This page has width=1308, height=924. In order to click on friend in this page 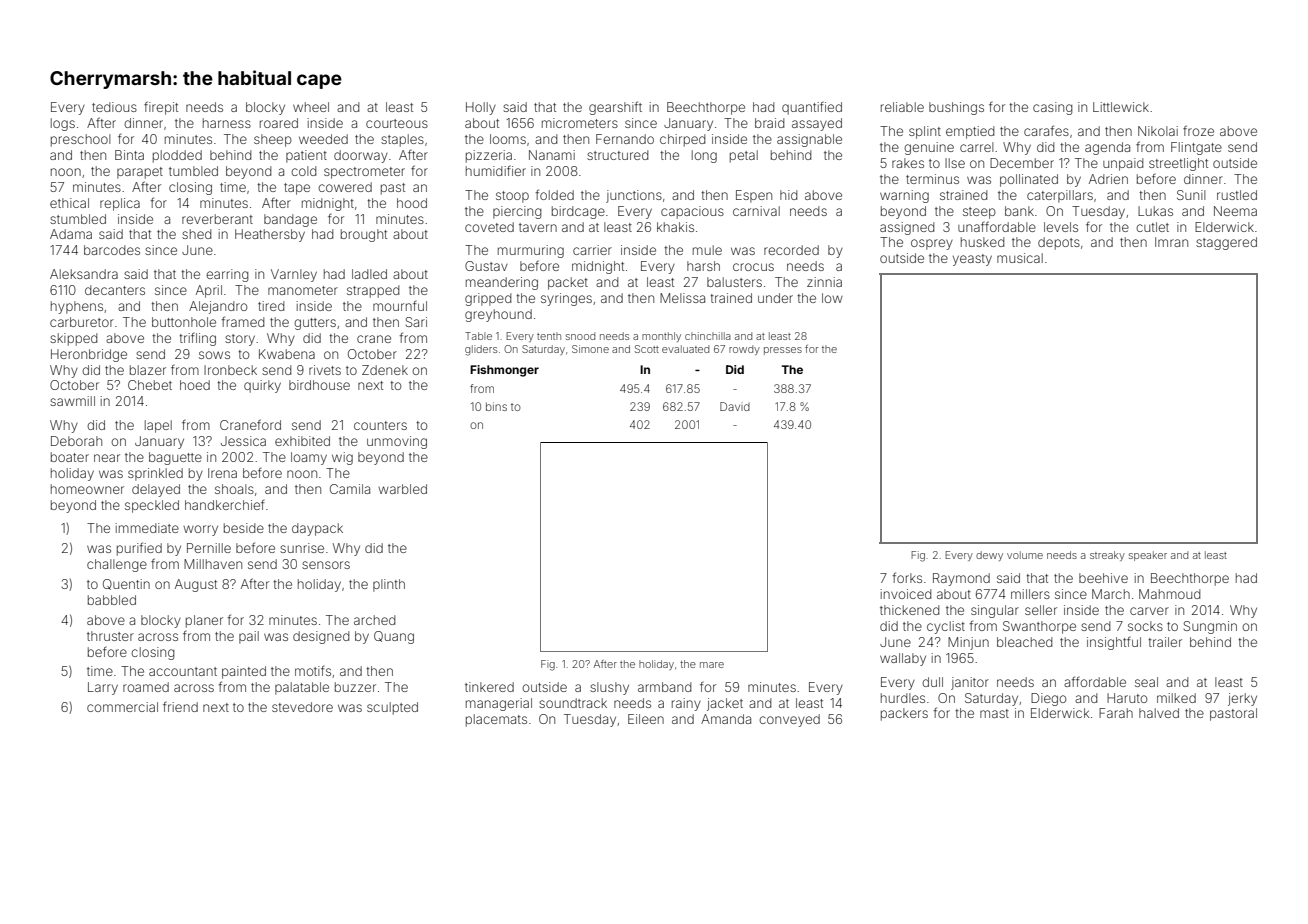, I will do `click(180, 707)`.
